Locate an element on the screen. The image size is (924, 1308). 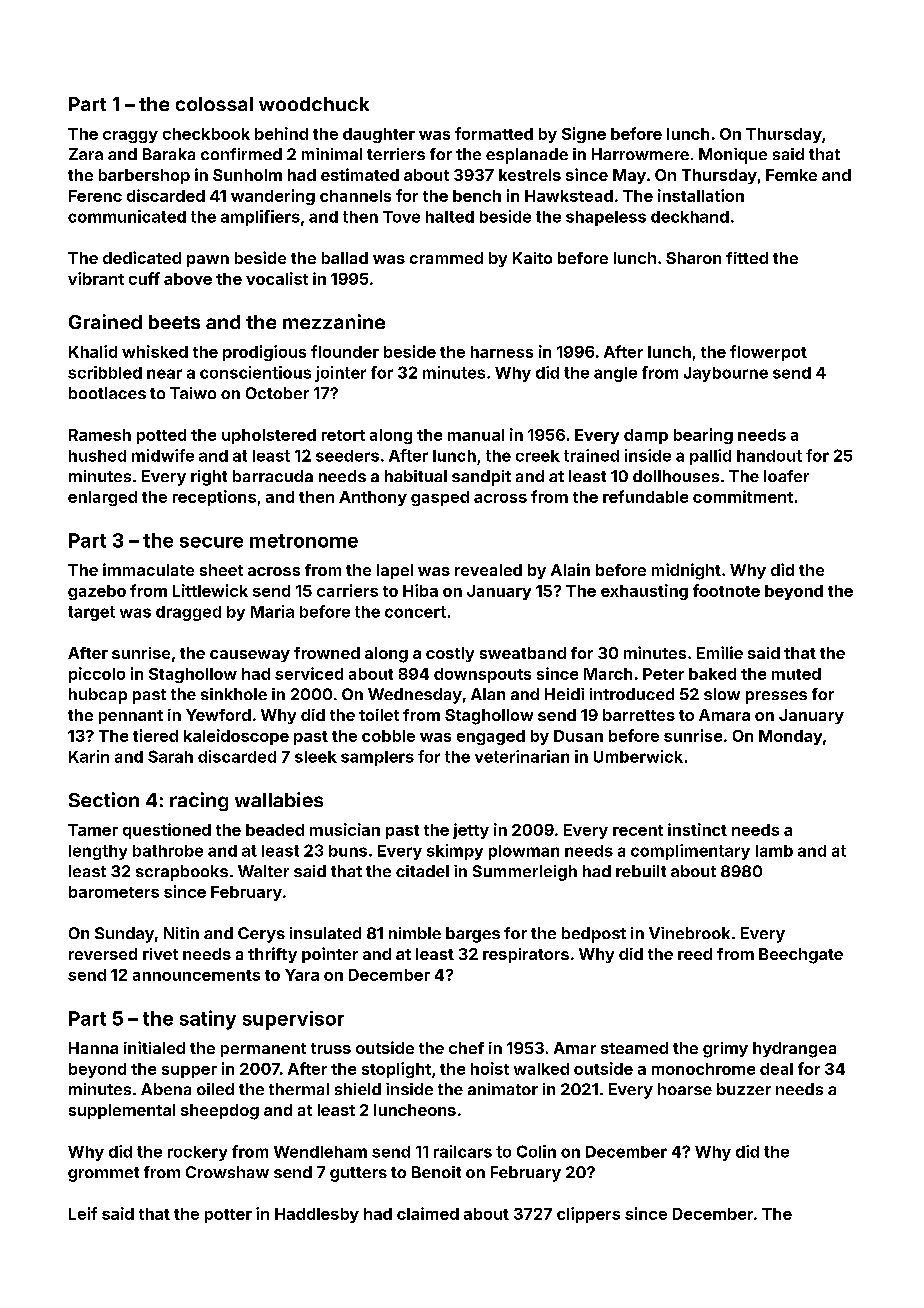
sleek is located at coordinates (316, 757).
